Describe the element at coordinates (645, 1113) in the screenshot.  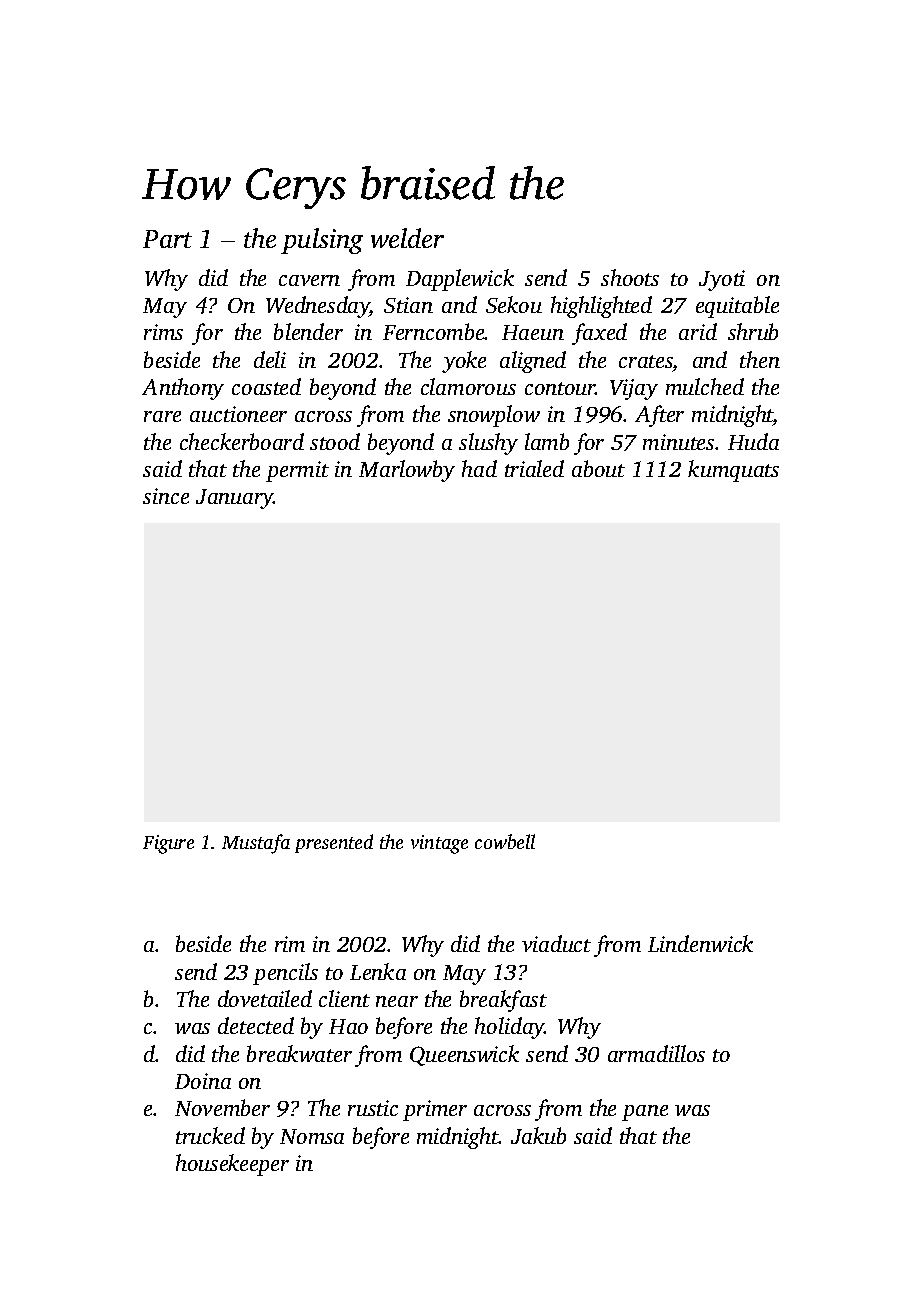
I see `pane` at that location.
